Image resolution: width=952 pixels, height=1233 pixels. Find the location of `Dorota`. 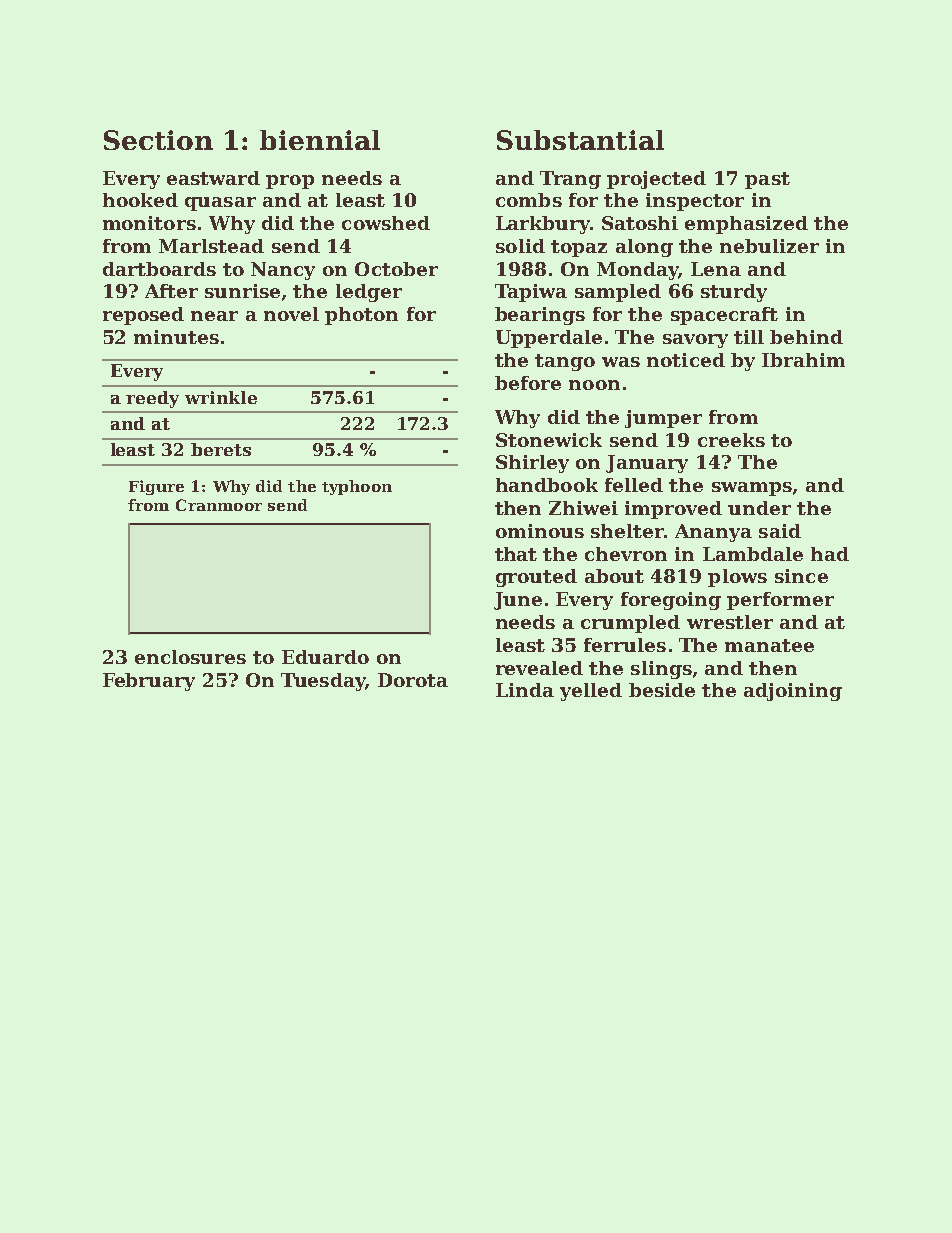

Dorota is located at coordinates (413, 680).
